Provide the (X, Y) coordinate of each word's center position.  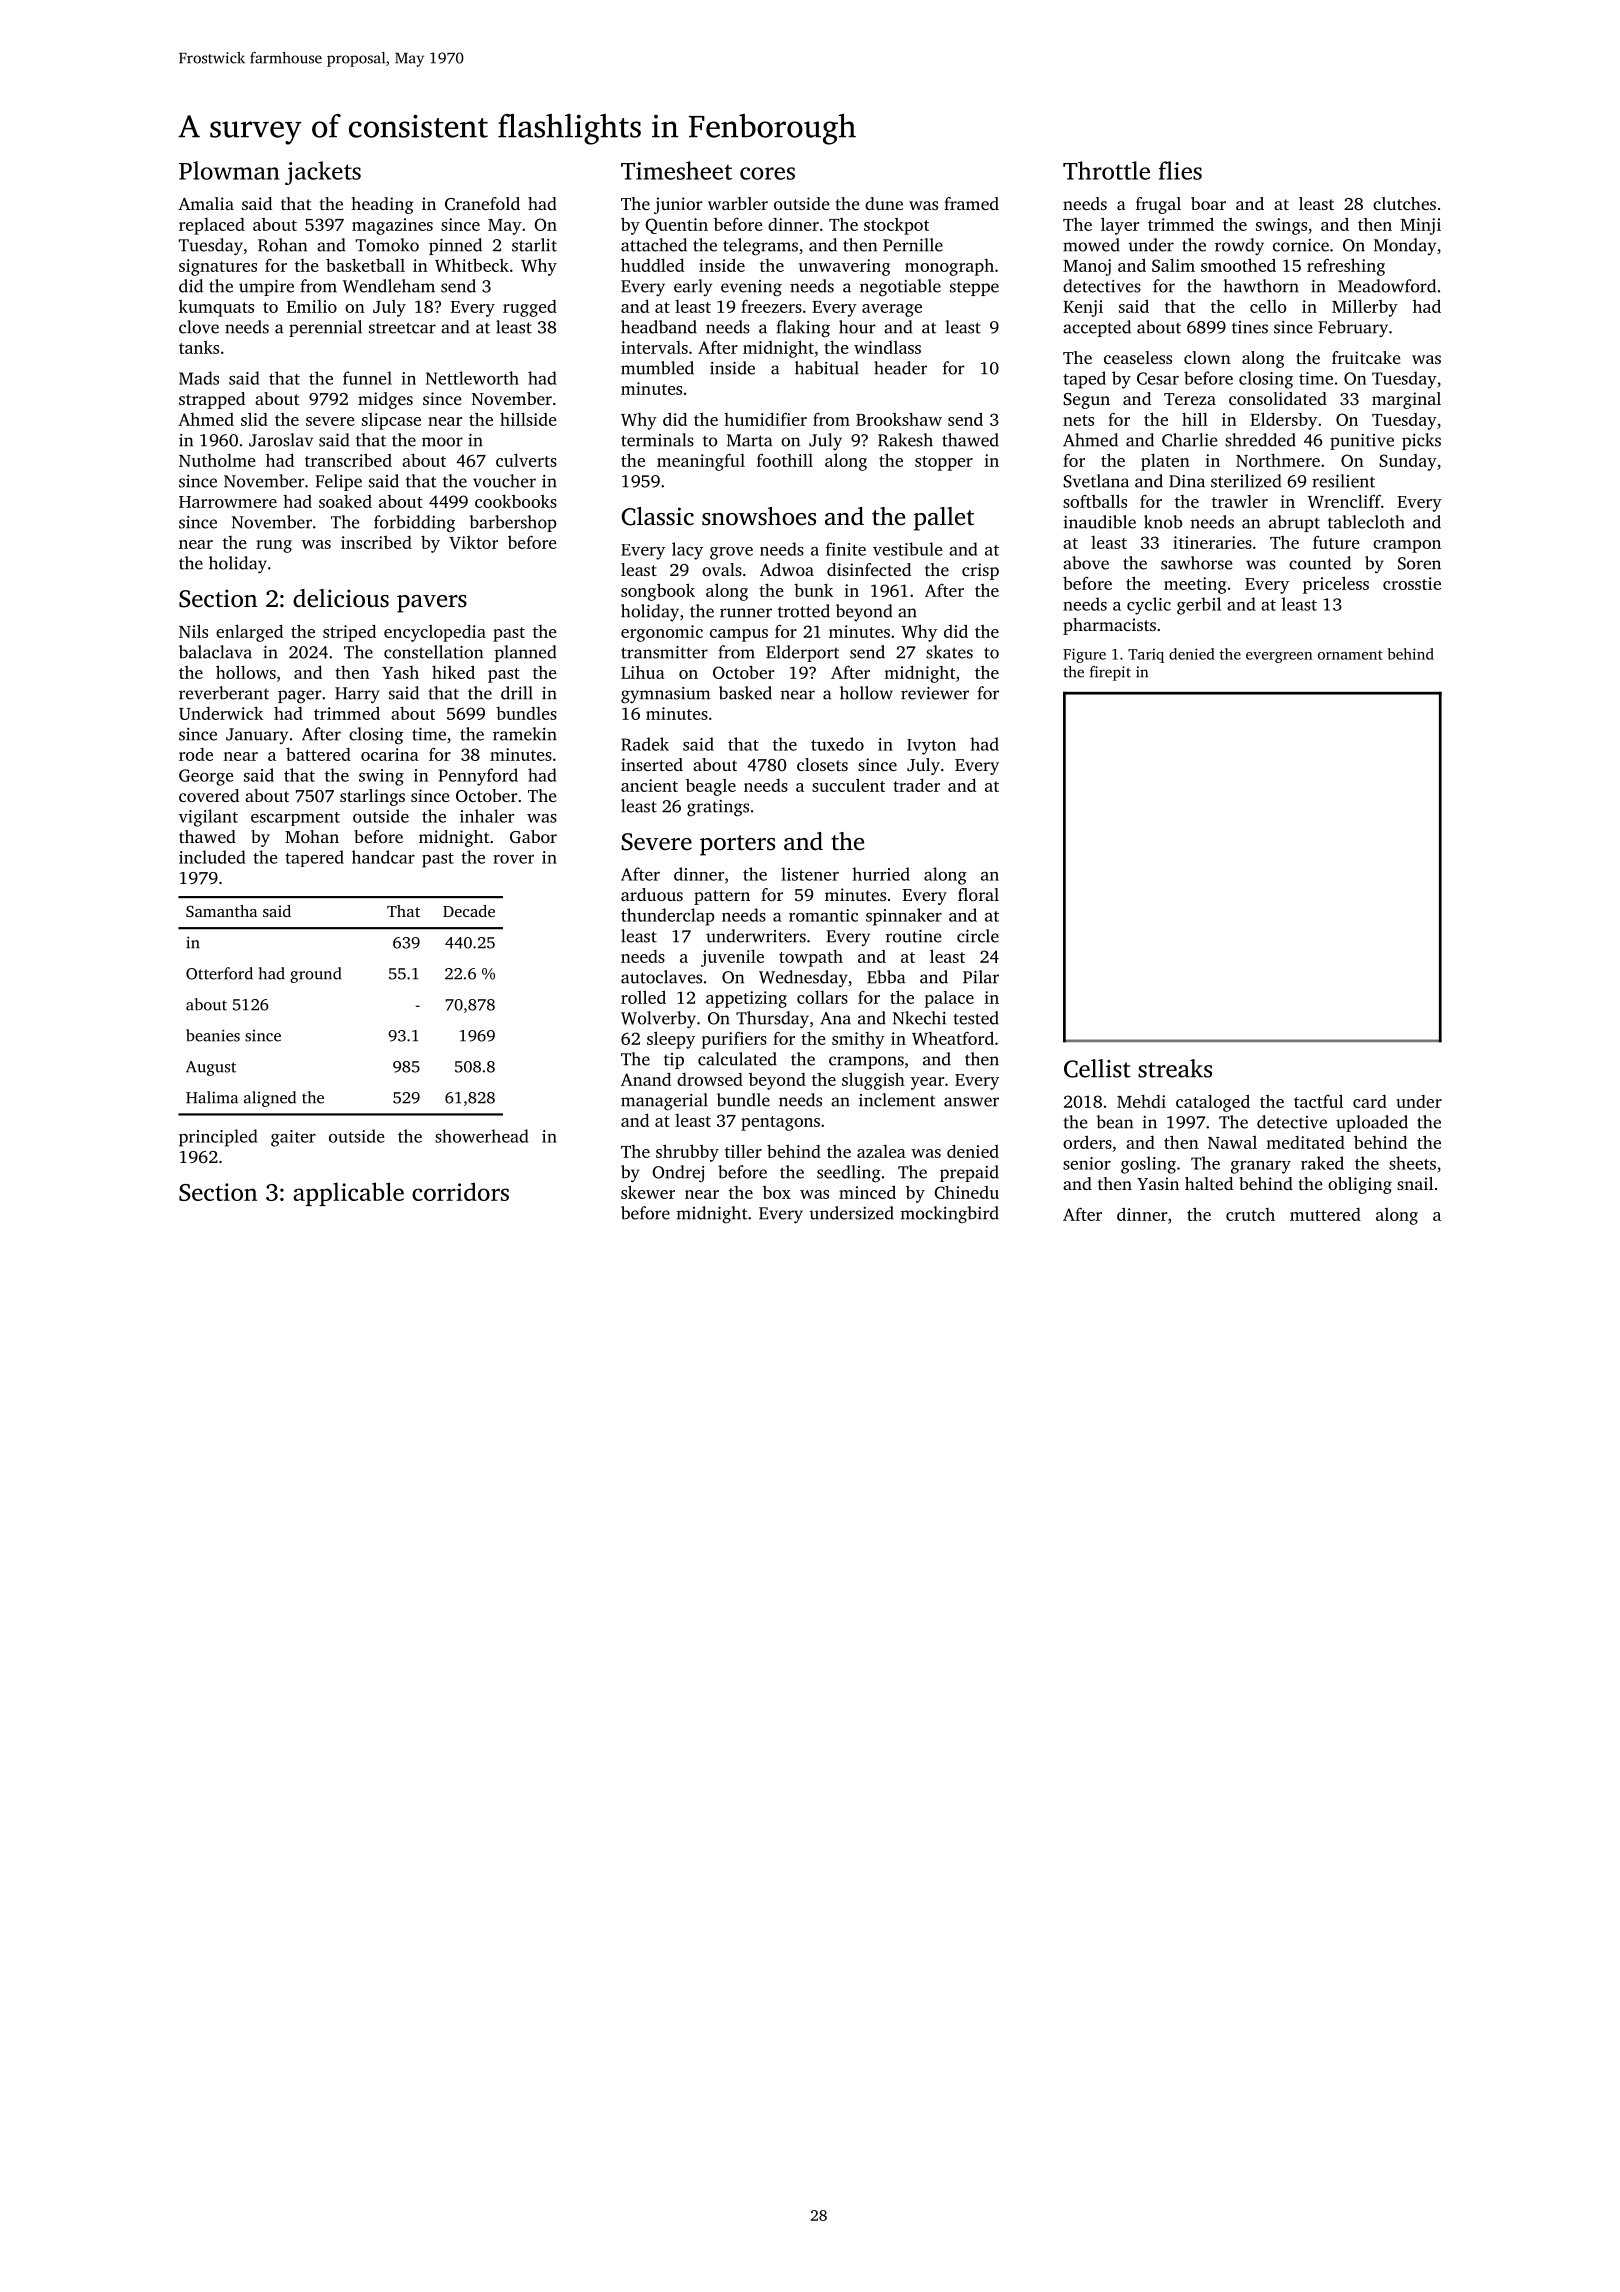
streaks (1175, 1068)
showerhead (482, 1136)
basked (745, 693)
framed (971, 203)
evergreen (1279, 657)
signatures (218, 267)
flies (1180, 170)
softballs (1095, 501)
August (211, 1068)
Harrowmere (228, 502)
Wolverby (658, 1020)
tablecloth (1366, 522)
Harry (357, 695)
